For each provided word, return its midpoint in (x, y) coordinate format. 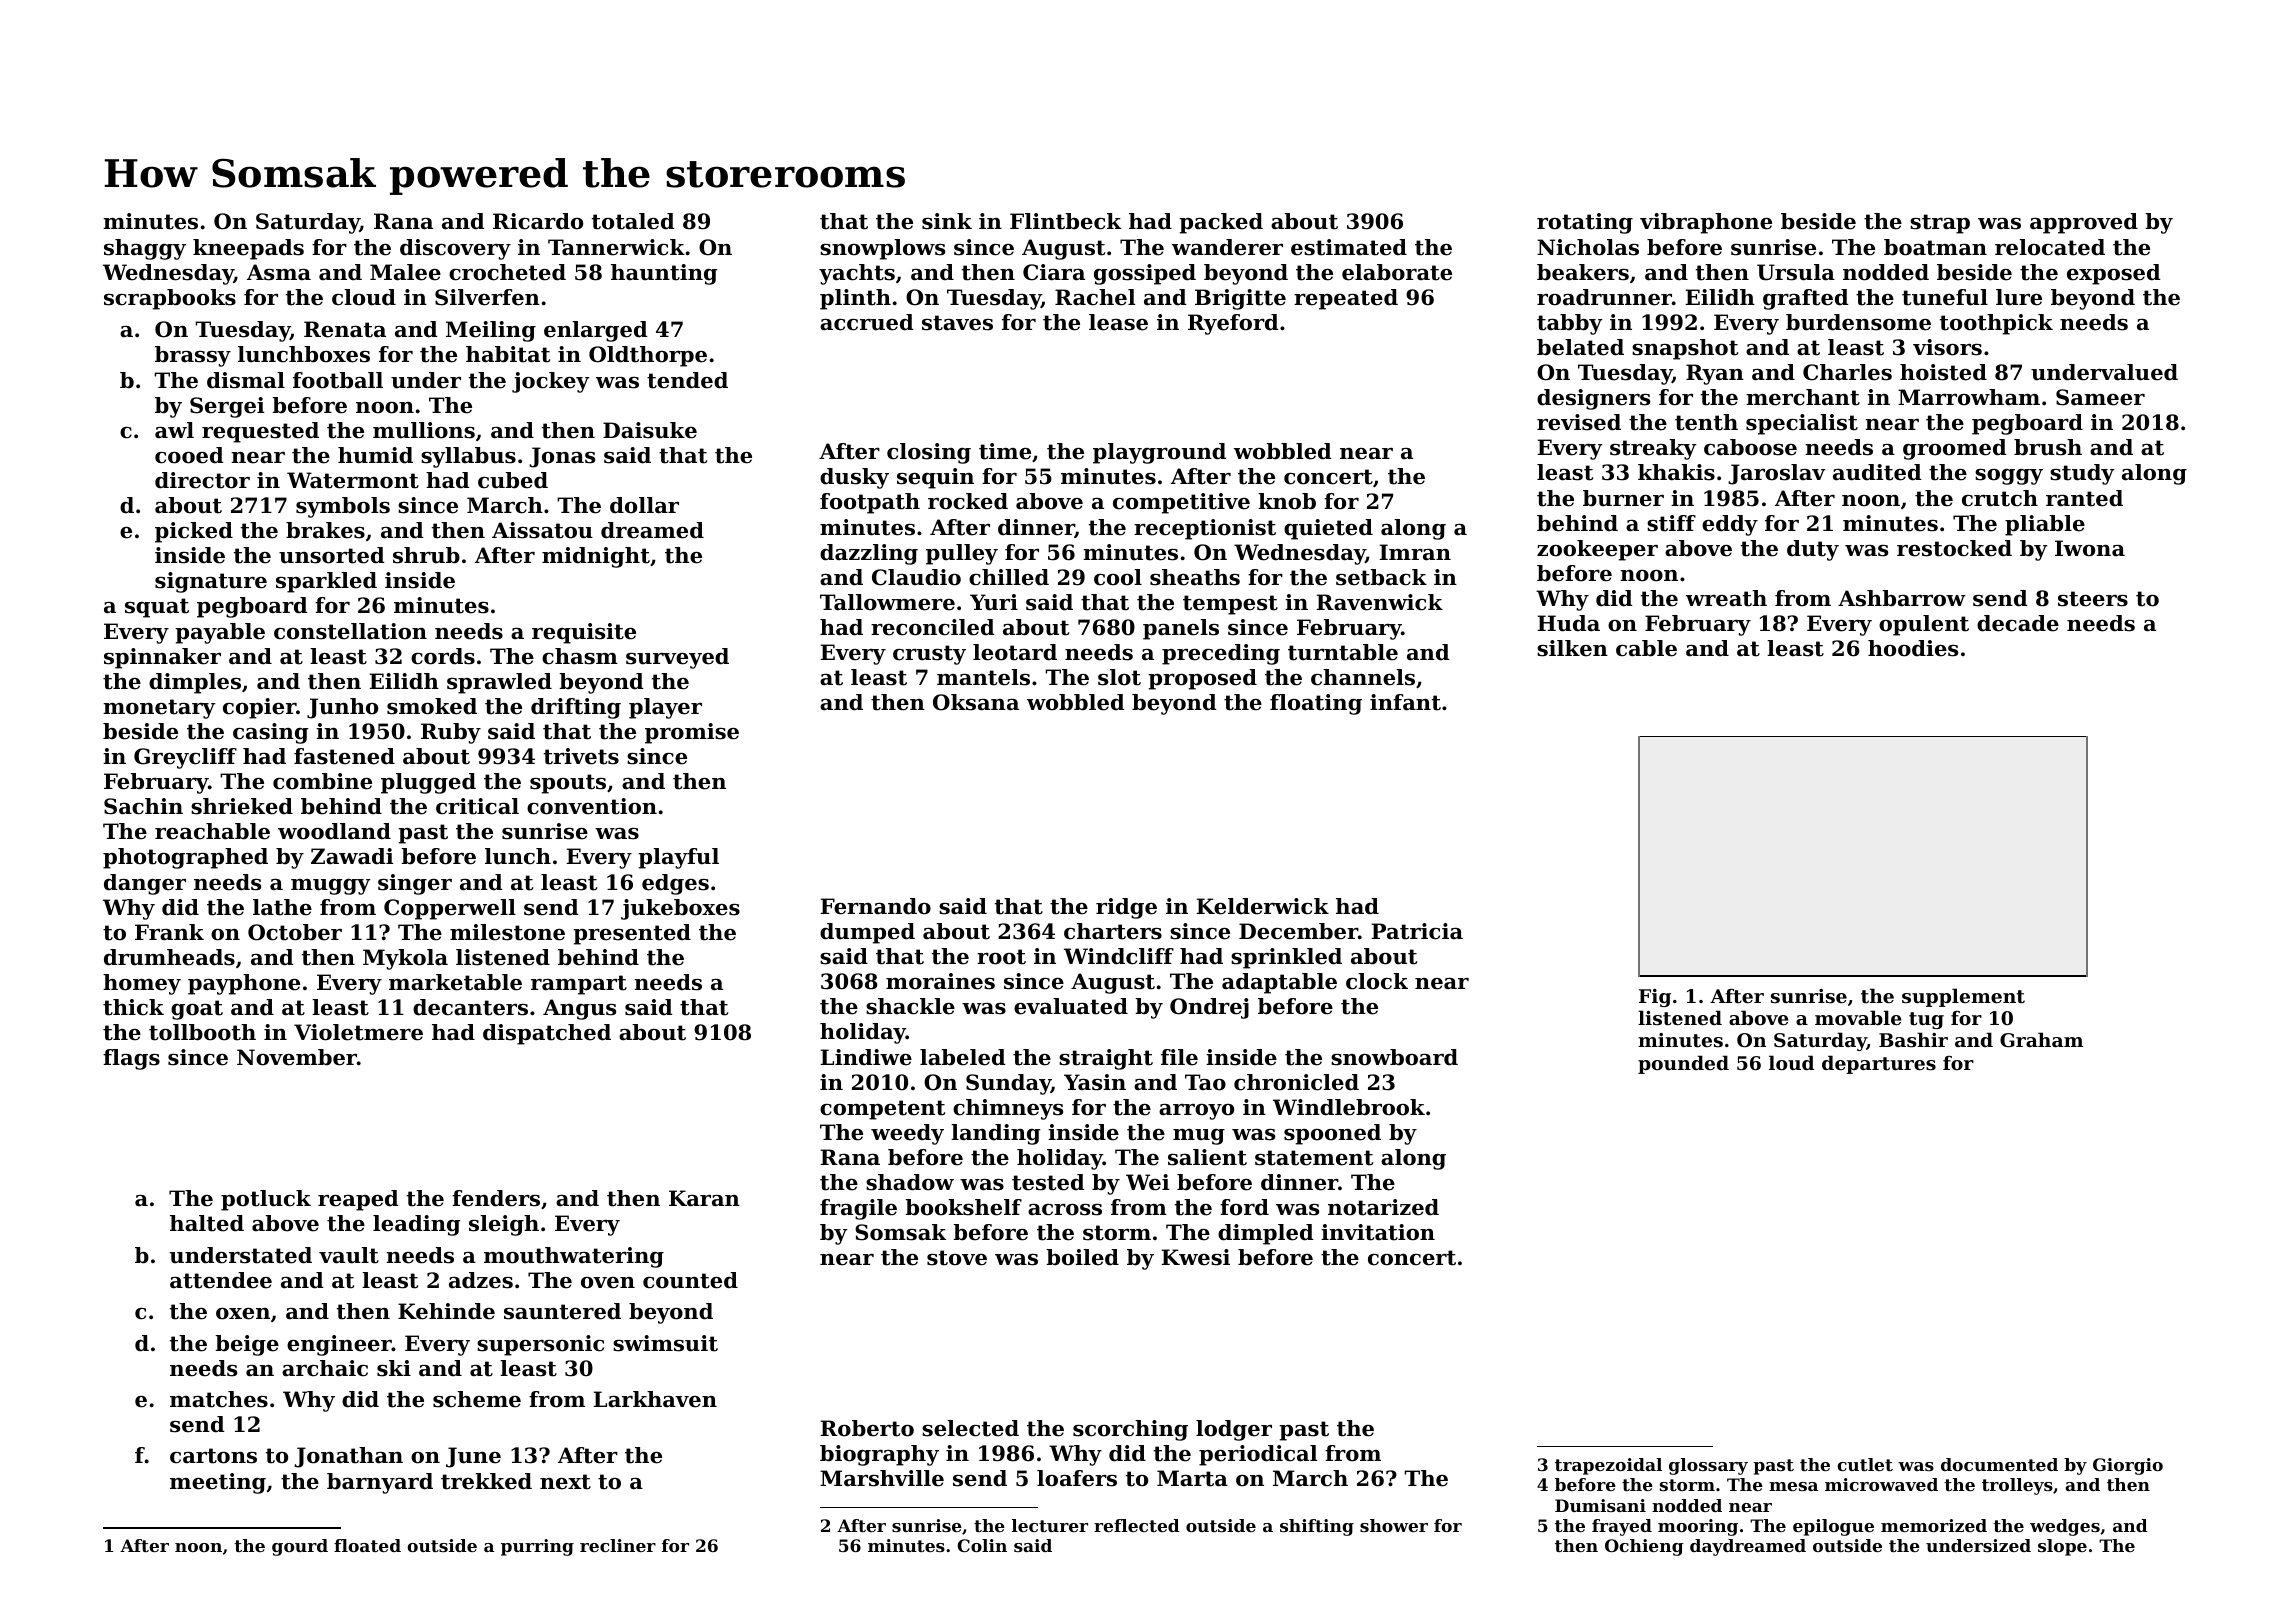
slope (2062, 1547)
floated (367, 1545)
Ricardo (538, 221)
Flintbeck (1065, 221)
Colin (982, 1545)
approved (2084, 223)
